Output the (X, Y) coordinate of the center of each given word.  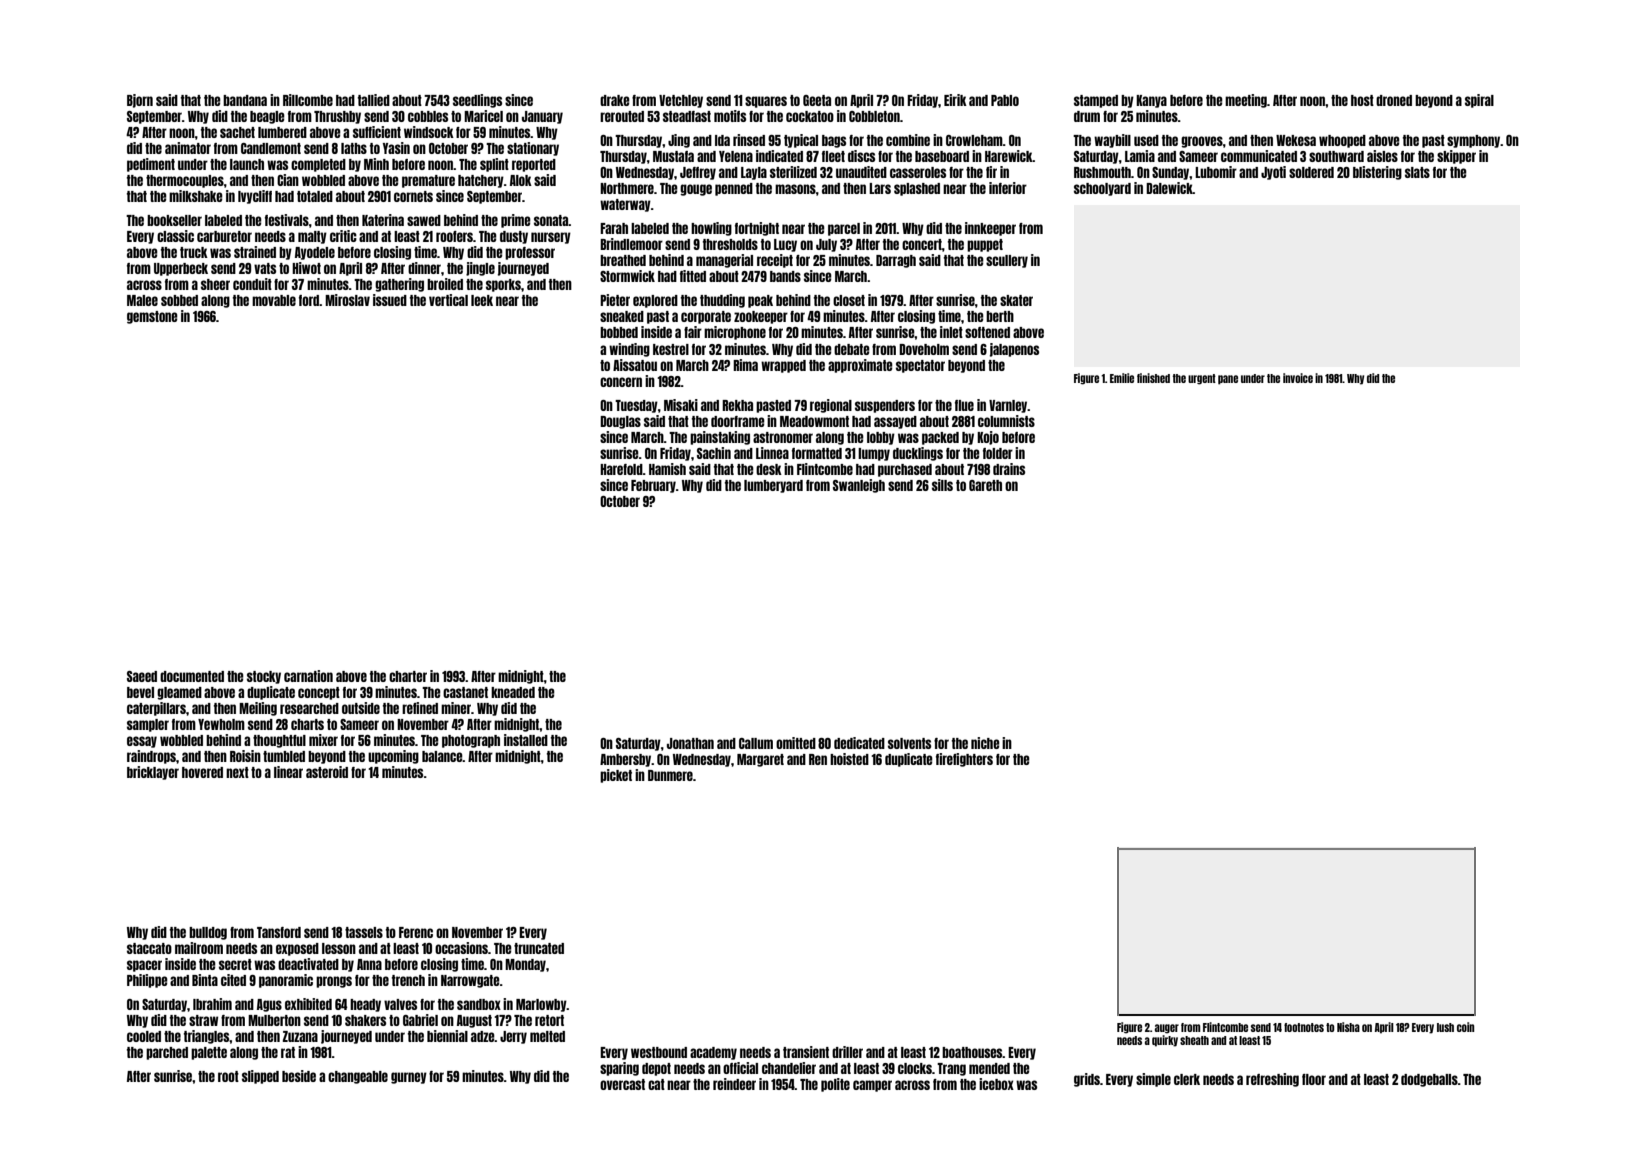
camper (872, 1086)
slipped (260, 1077)
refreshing (1272, 1080)
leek (482, 300)
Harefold (621, 469)
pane (1228, 380)
